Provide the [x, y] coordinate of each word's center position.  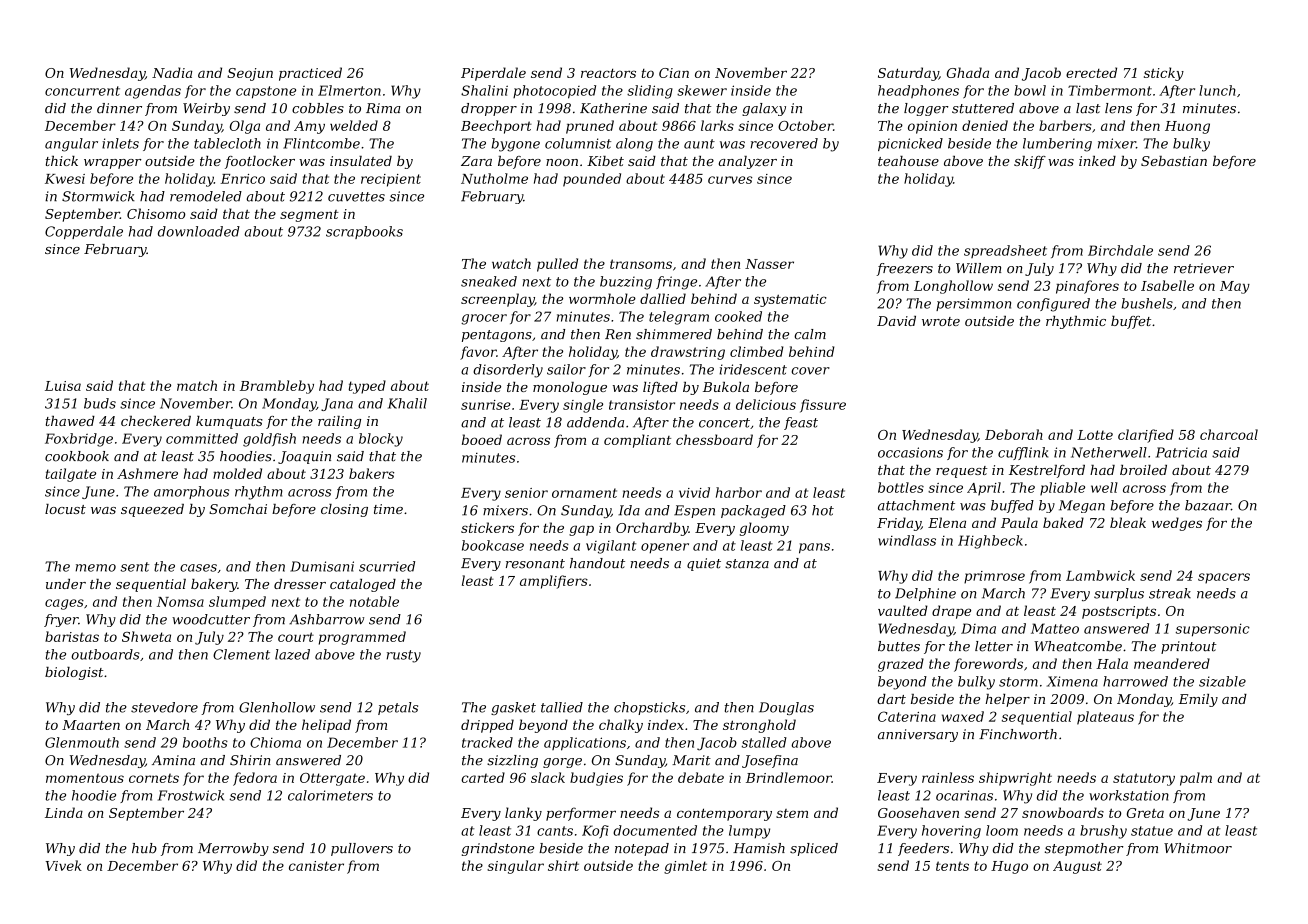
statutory [1144, 779]
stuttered [983, 108]
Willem [978, 268]
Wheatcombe [1078, 646]
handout [597, 563]
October [805, 125]
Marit [691, 760]
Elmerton [349, 90]
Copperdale [84, 232]
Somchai [238, 509]
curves [730, 180]
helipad [326, 726]
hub [144, 848]
